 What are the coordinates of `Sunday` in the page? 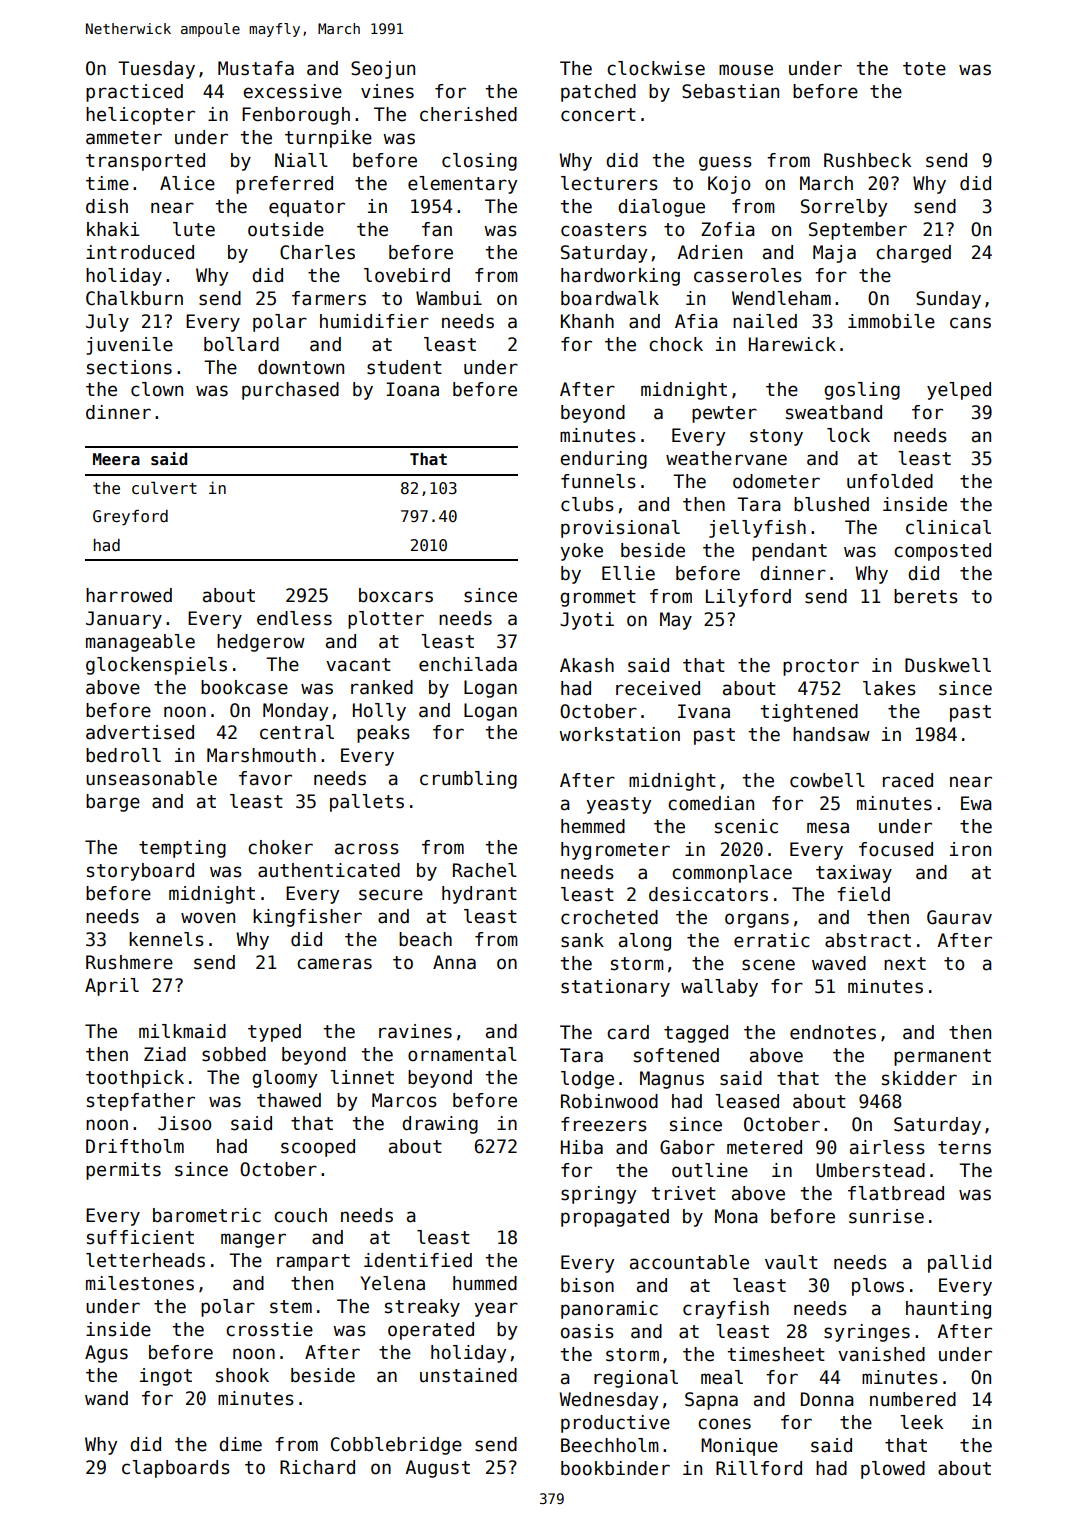 It's located at (948, 300).
